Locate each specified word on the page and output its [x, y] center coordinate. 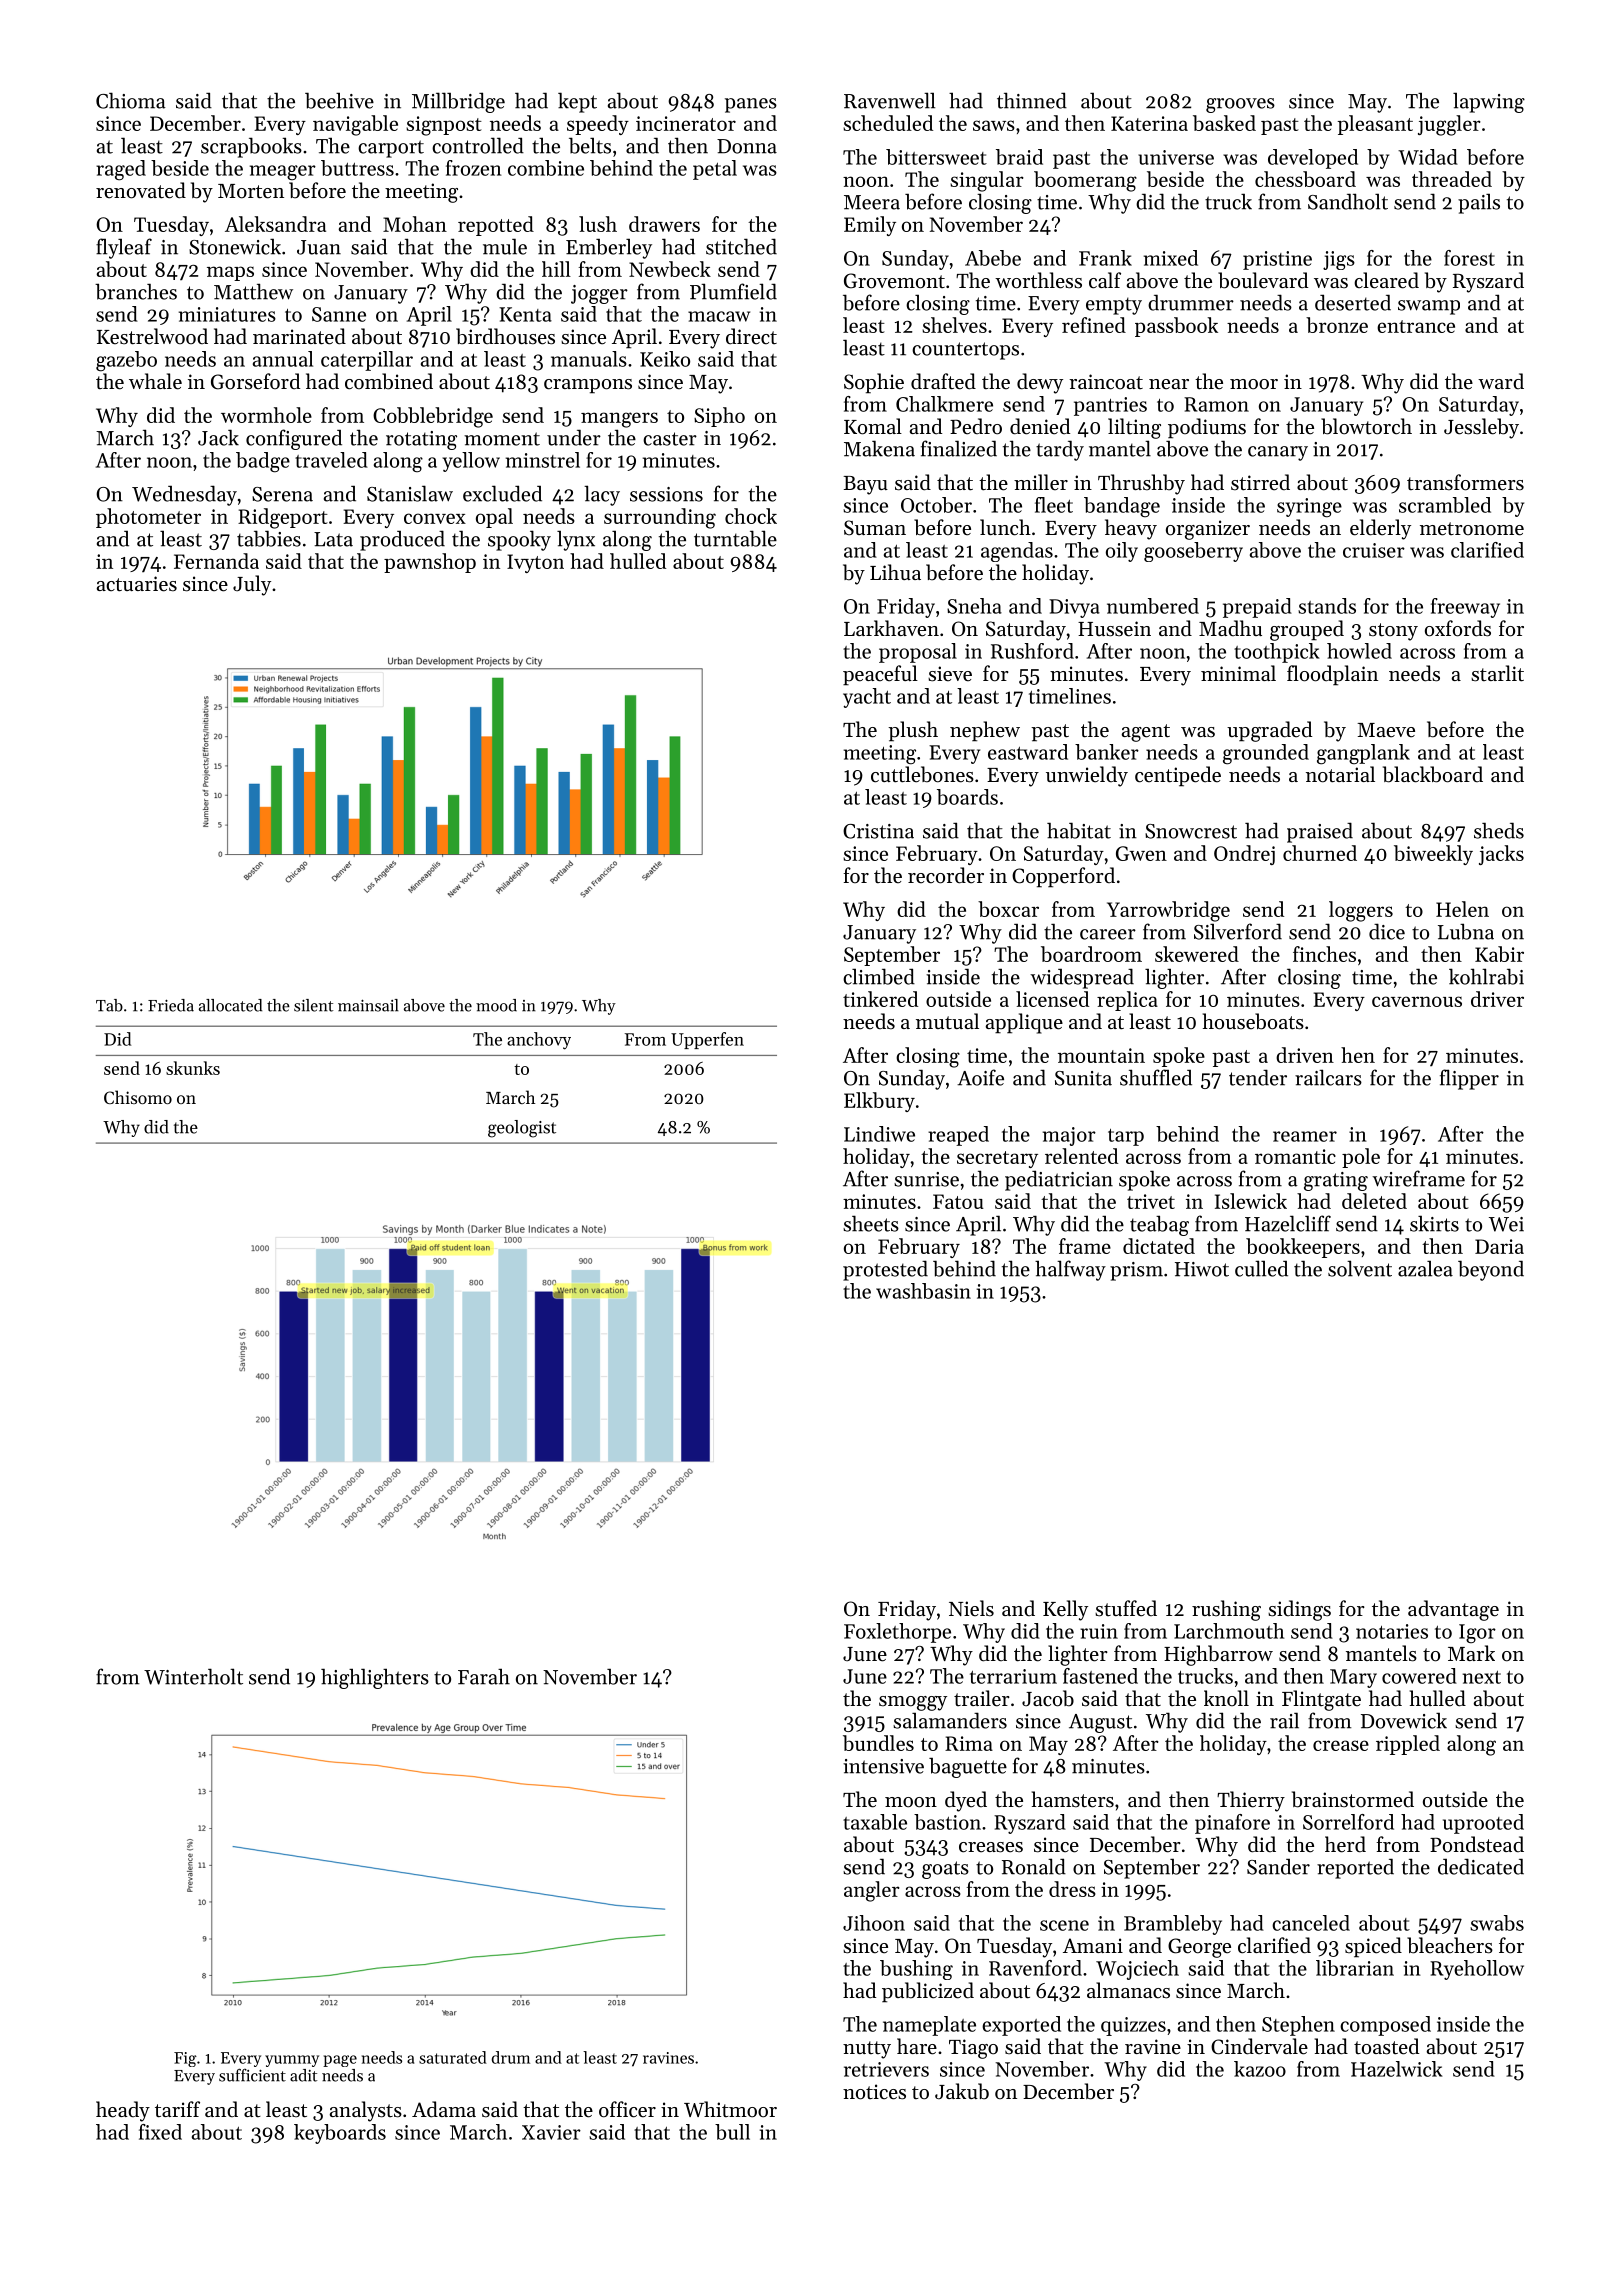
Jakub [962, 2091]
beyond [1491, 1270]
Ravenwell [889, 100]
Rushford [1032, 651]
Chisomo [138, 1097]
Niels [971, 1608]
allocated [230, 1005]
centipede [1178, 776]
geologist [522, 1129]
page [340, 2061]
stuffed [1126, 1608]
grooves [1240, 105]
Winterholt [193, 1676]
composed [1385, 2026]
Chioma [131, 100]
